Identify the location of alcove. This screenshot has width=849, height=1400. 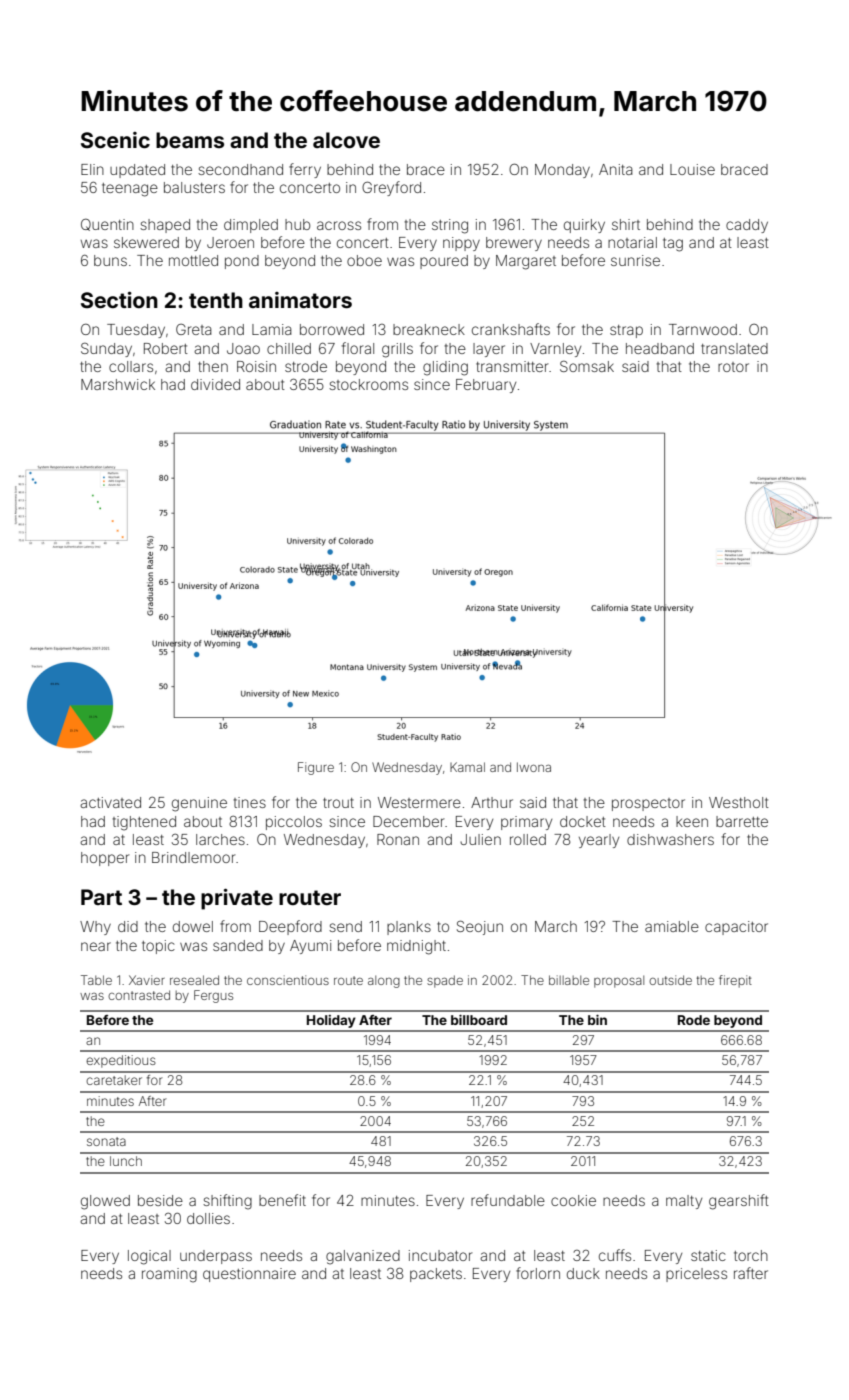
(346, 140).
